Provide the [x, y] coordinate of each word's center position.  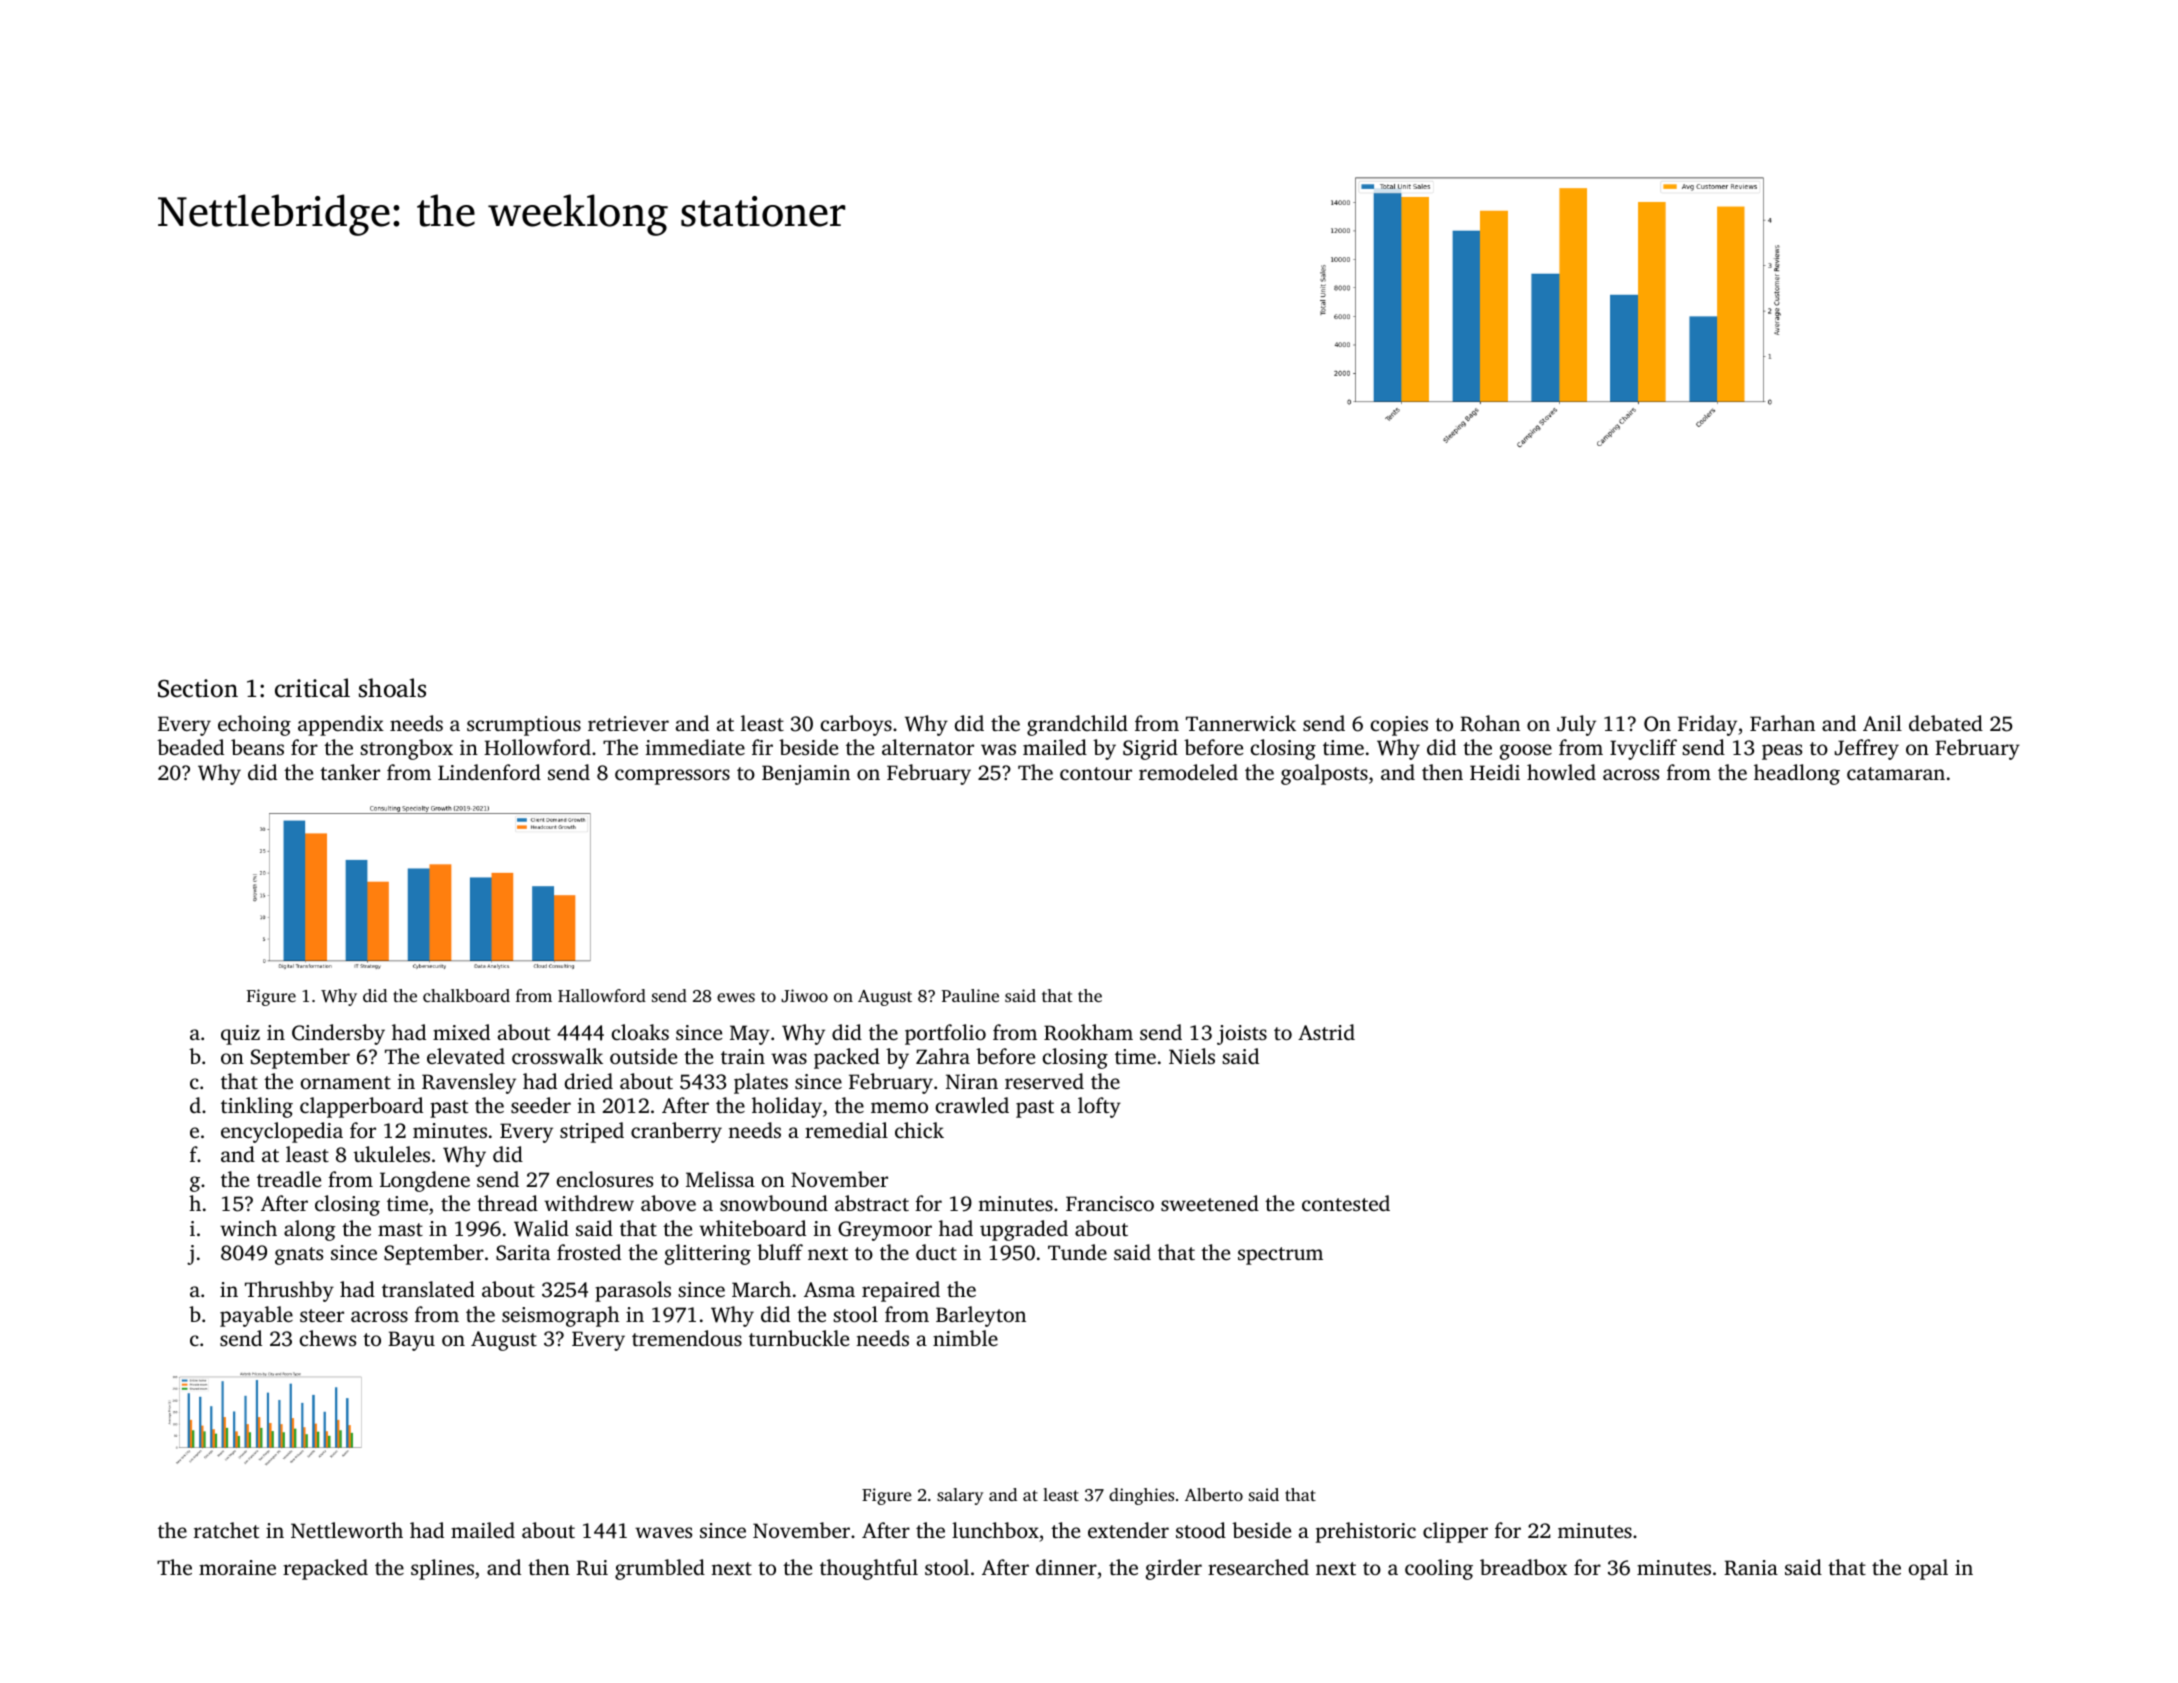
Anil [1882, 723]
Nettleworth [347, 1530]
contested [1346, 1203]
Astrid [1326, 1032]
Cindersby [338, 1034]
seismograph [560, 1316]
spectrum [1280, 1256]
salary [960, 1496]
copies [1399, 726]
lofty [1099, 1107]
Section [198, 688]
